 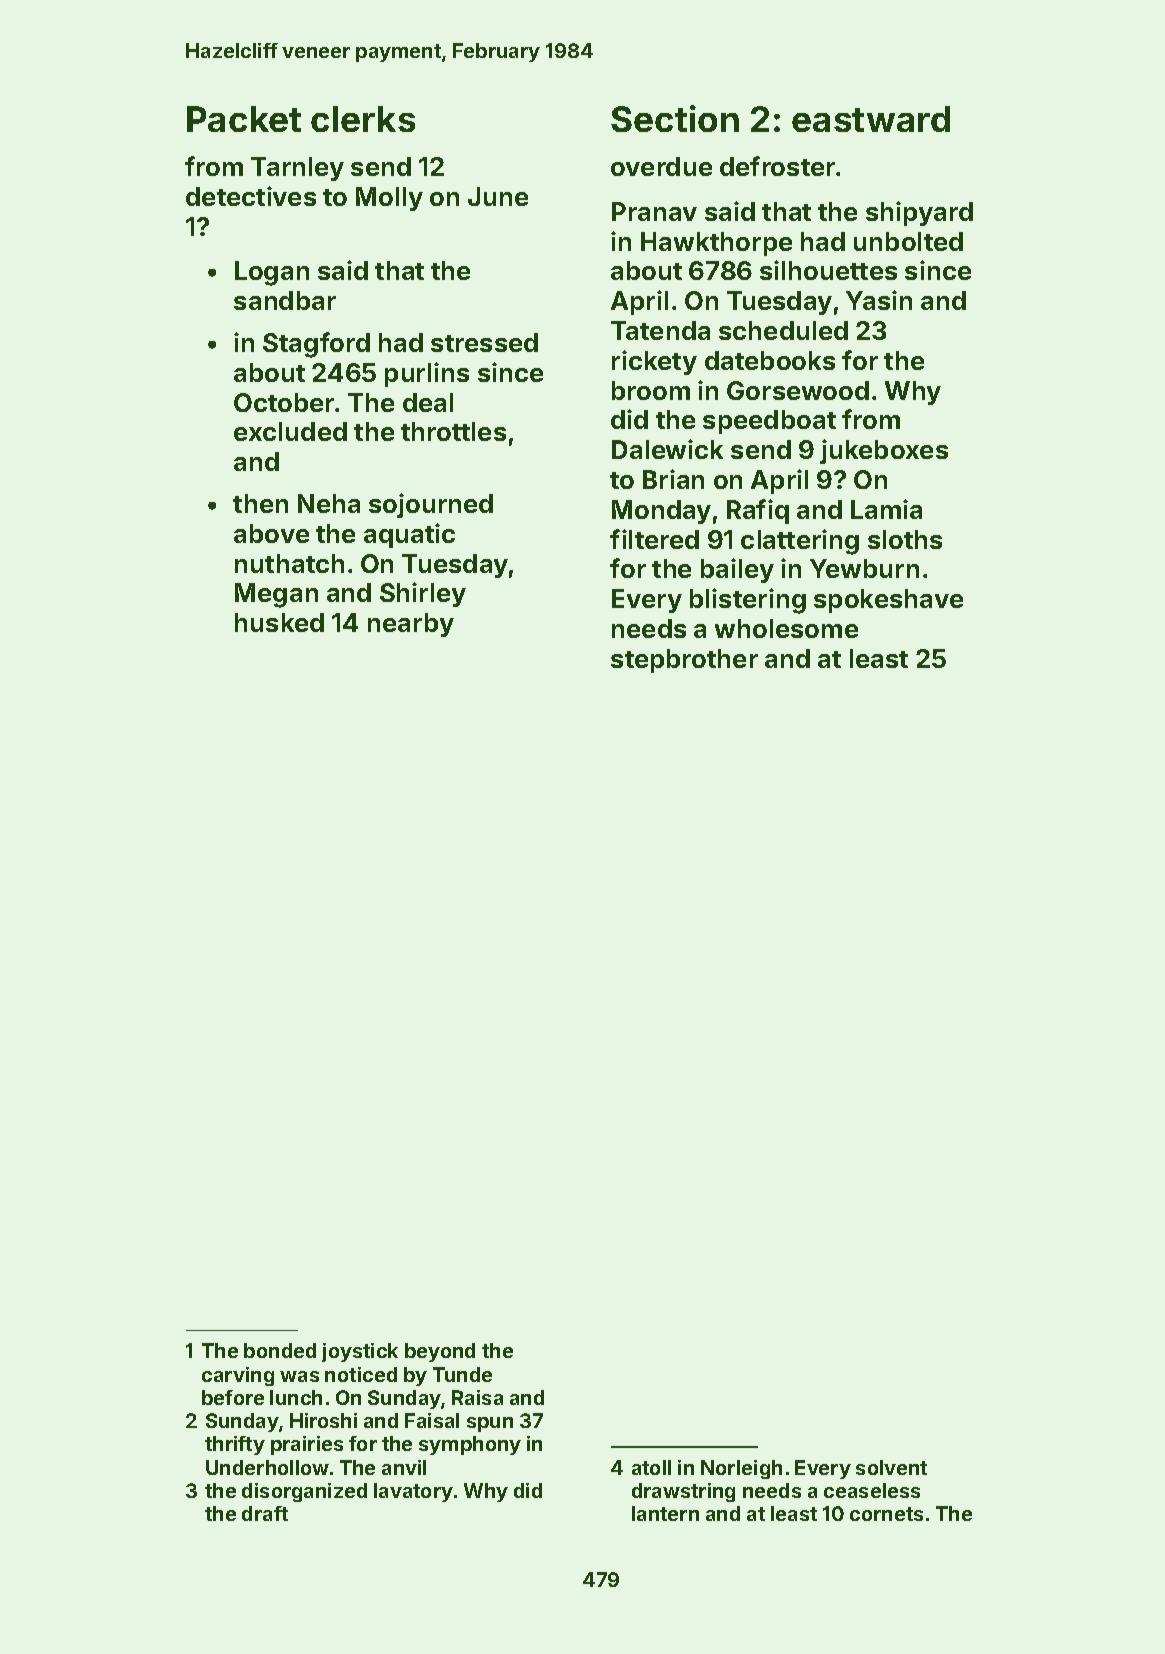 What do you see at coordinates (453, 431) in the image?
I see `throttles` at bounding box center [453, 431].
